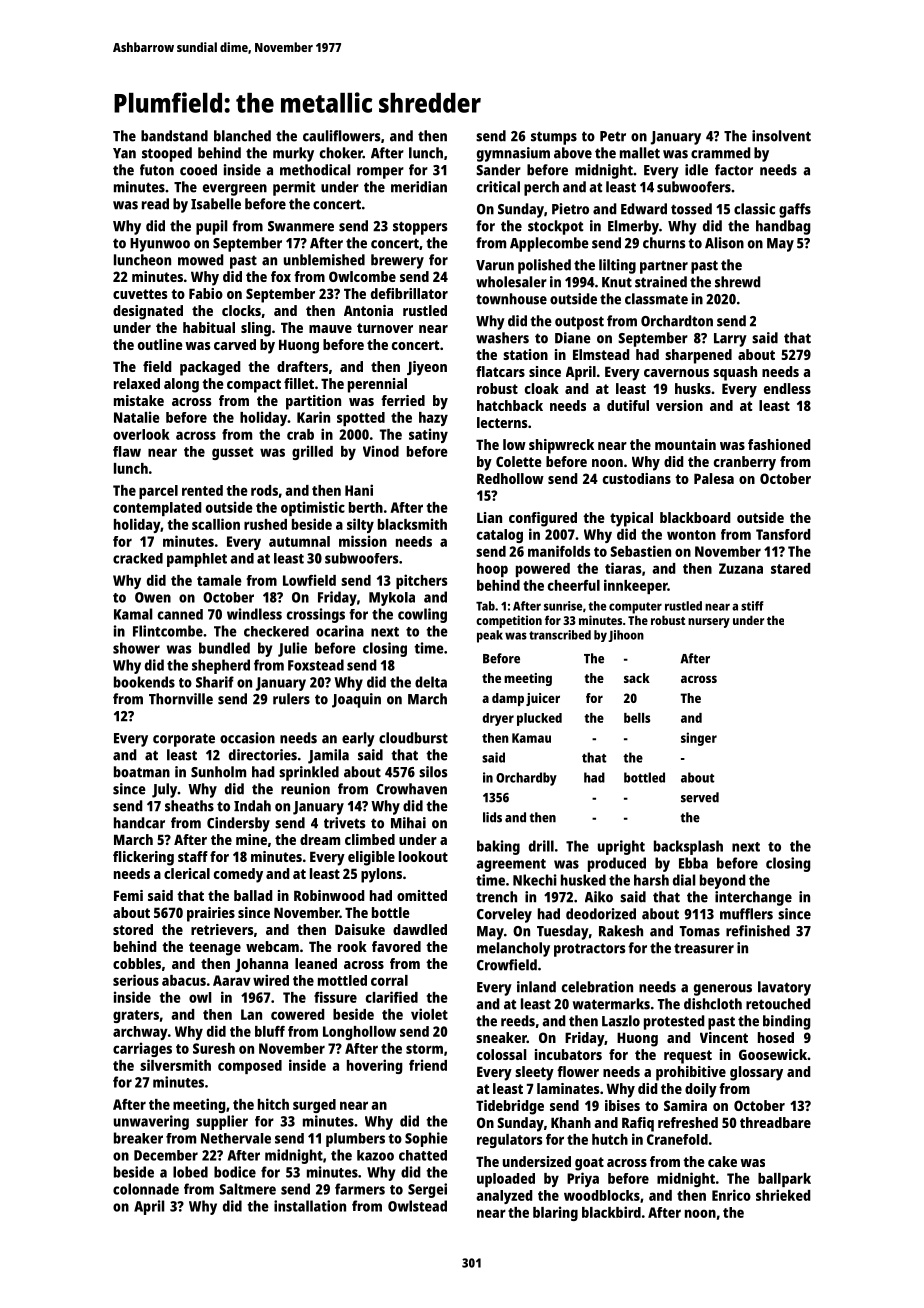 The height and width of the image is (1308, 924). Describe the element at coordinates (783, 227) in the image. I see `handbag` at that location.
